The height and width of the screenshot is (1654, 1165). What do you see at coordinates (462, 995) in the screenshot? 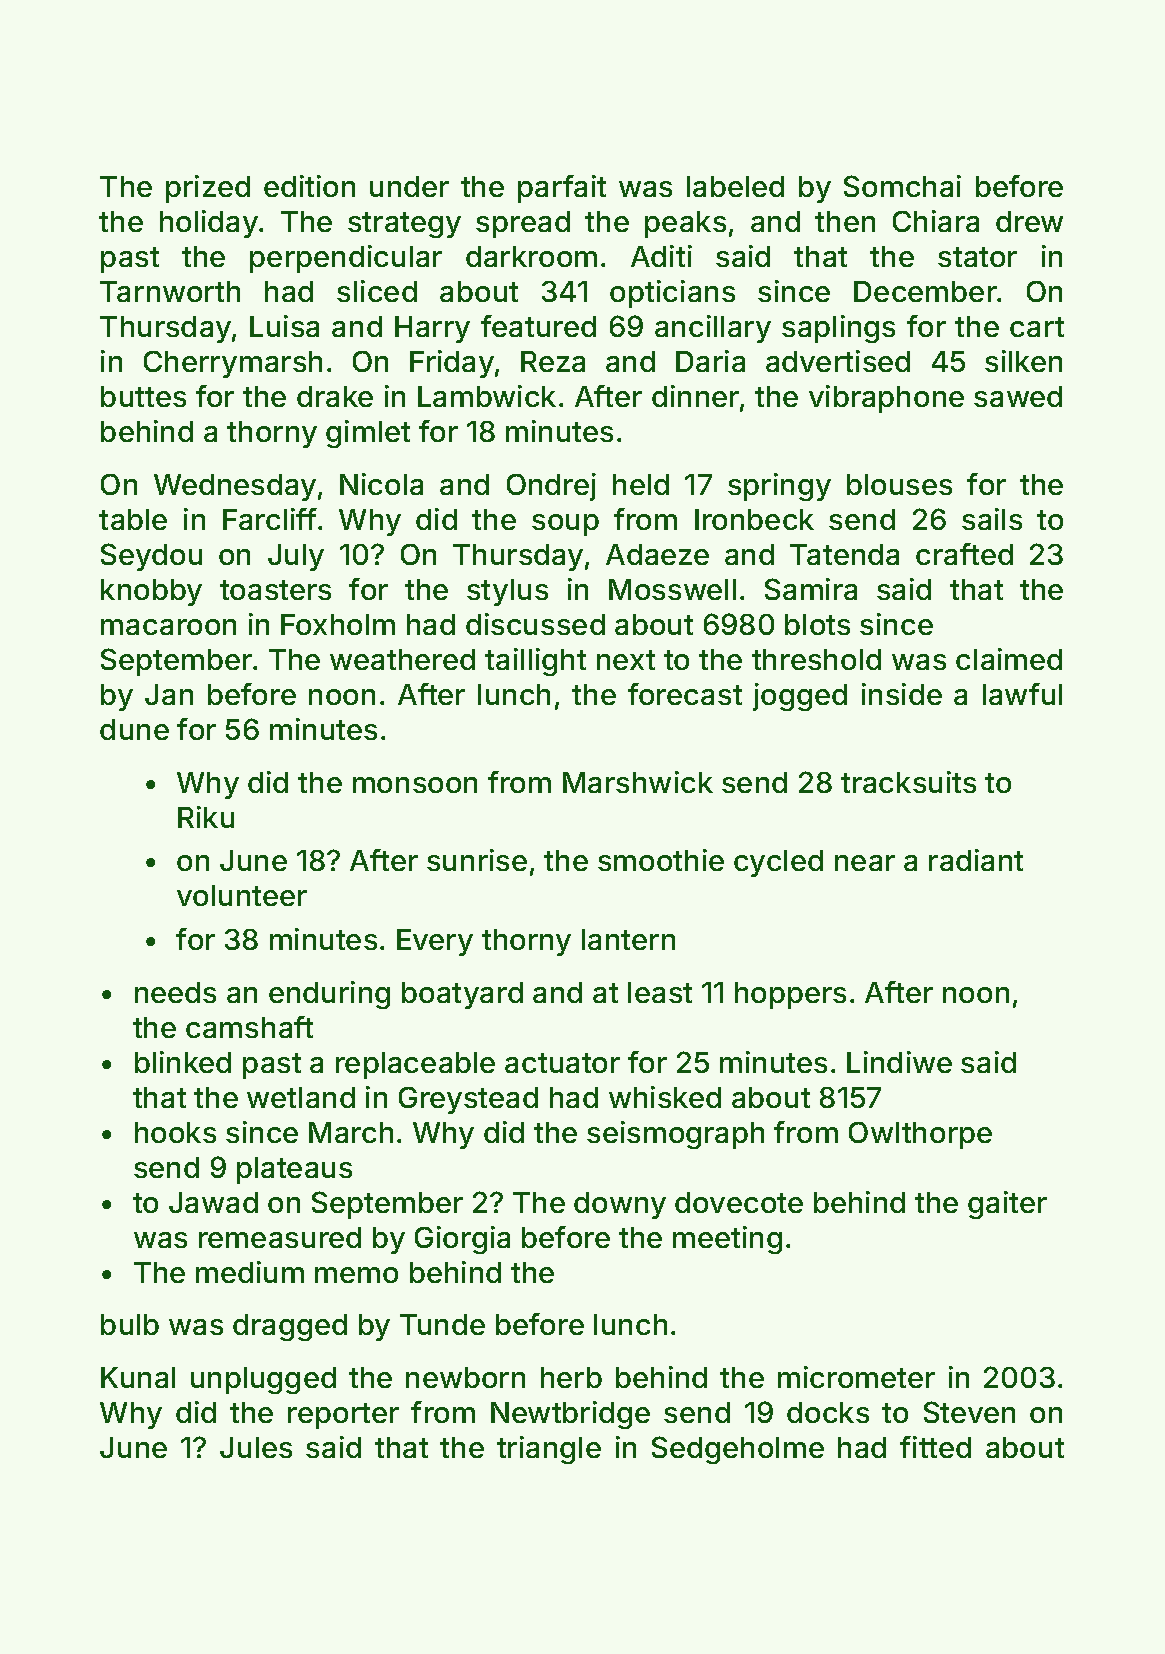
I see `boatyard` at bounding box center [462, 995].
